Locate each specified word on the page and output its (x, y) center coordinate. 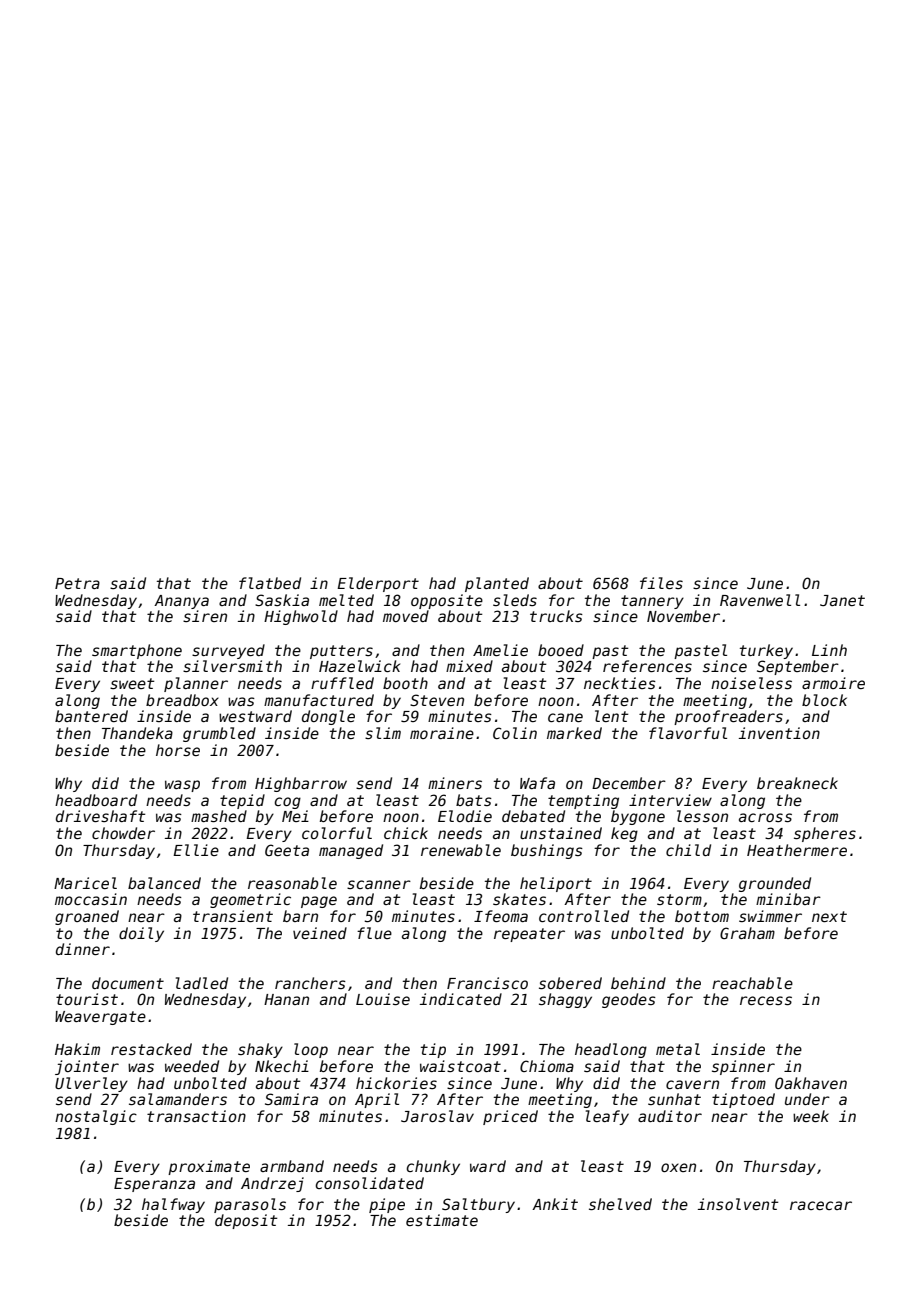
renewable (461, 850)
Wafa (537, 783)
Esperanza (154, 1185)
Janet (842, 600)
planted (497, 584)
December (629, 783)
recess (766, 1000)
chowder (123, 833)
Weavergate (100, 1018)
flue (374, 933)
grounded (775, 884)
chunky (433, 1167)
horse (178, 750)
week (811, 1116)
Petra (77, 583)
